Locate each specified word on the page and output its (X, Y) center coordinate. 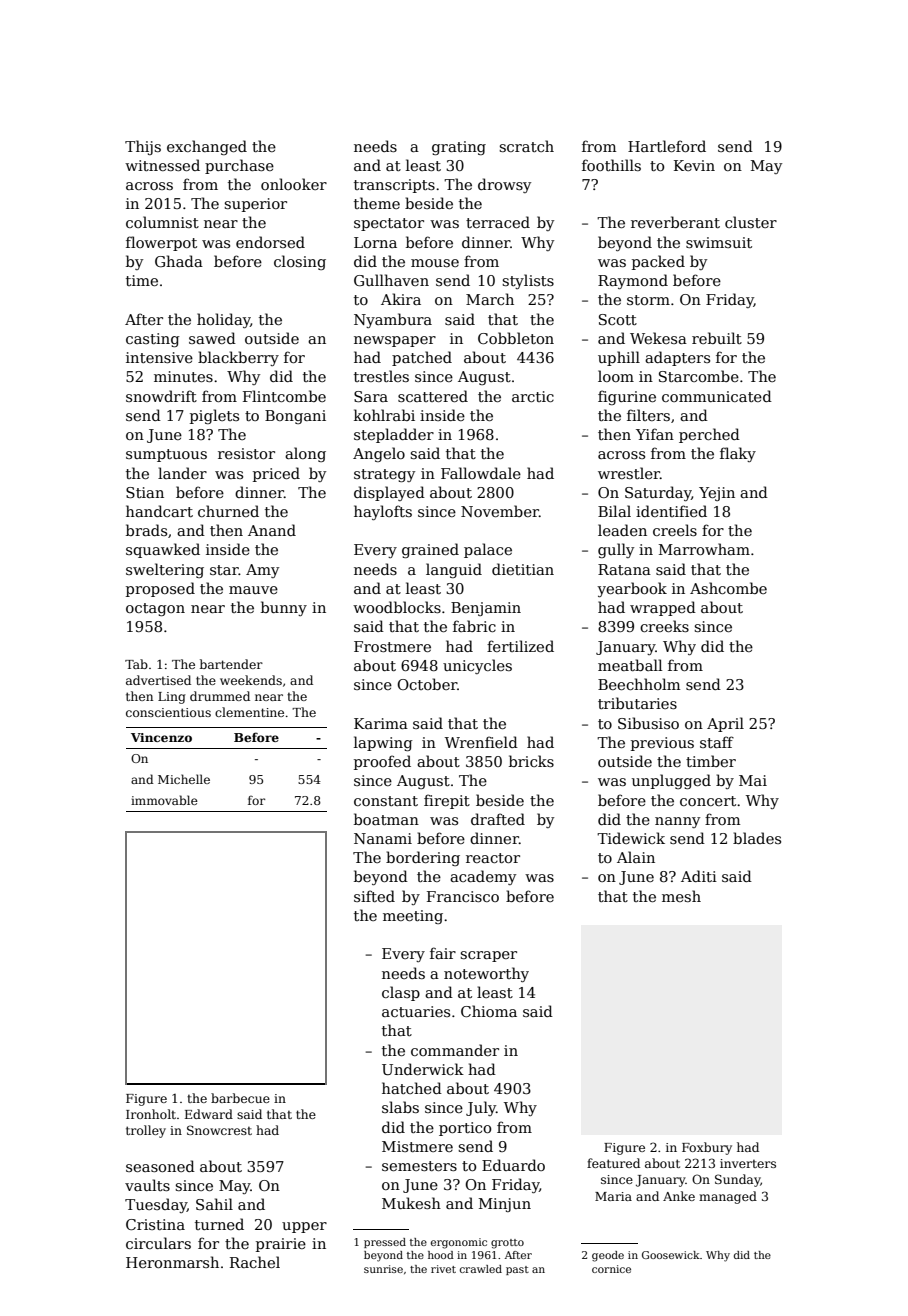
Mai (753, 780)
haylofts (383, 512)
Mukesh (411, 1203)
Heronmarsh (172, 1262)
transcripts (394, 186)
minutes (183, 376)
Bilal (614, 511)
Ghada (179, 261)
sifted (374, 896)
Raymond (633, 281)
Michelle (184, 779)
